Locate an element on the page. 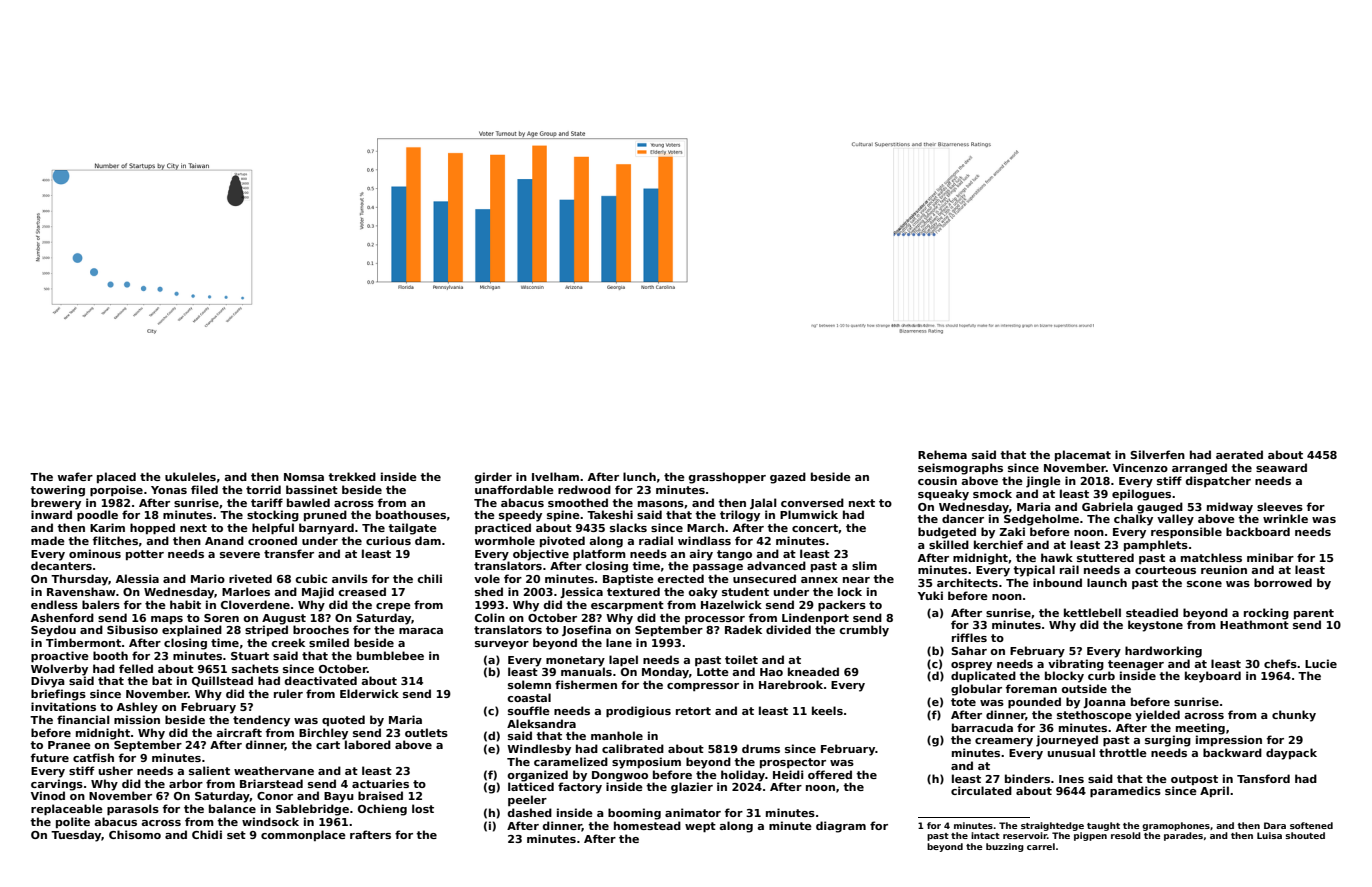 This page has width=1372, height=887. wept is located at coordinates (700, 827).
